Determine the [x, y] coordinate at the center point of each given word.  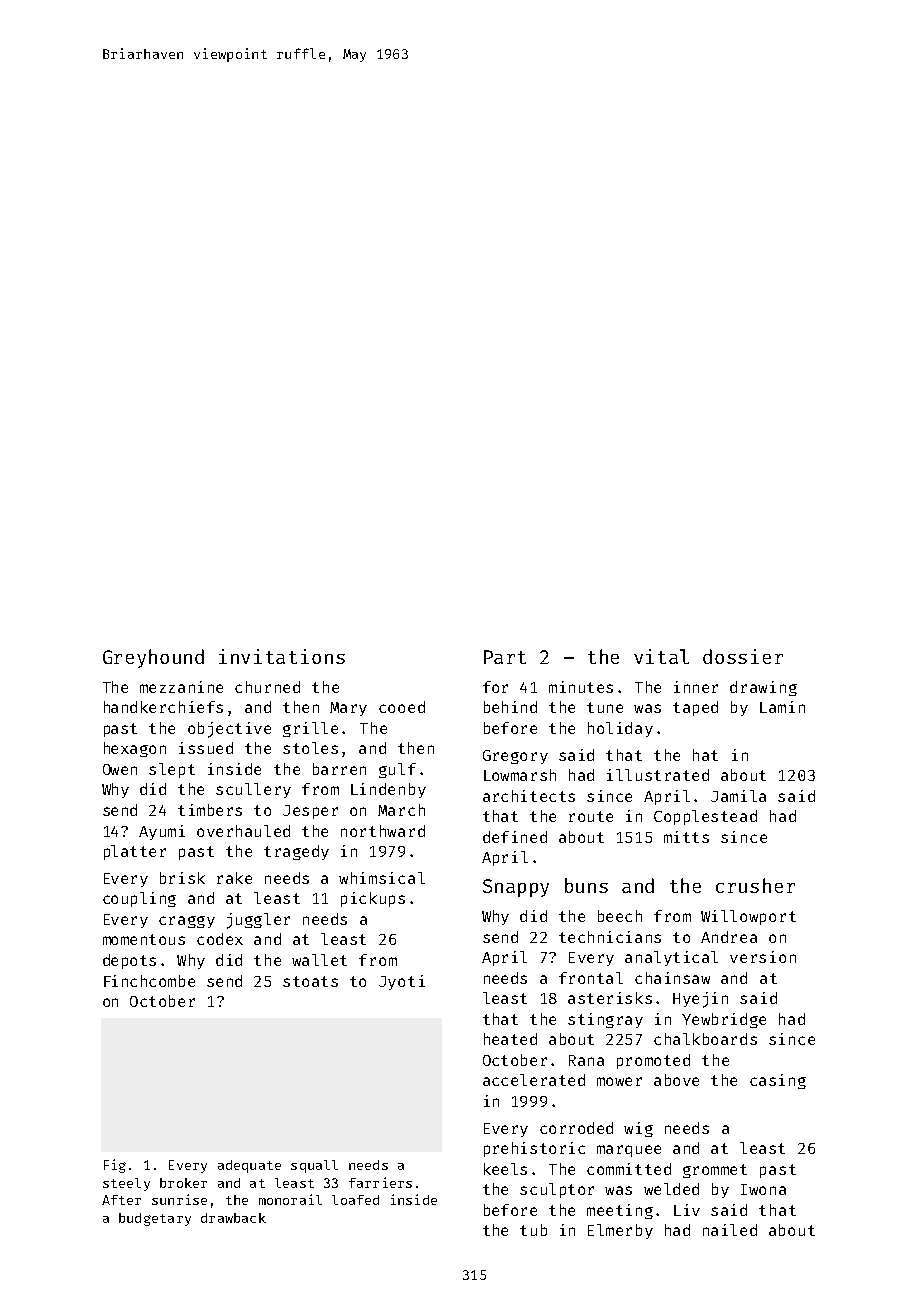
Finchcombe [149, 981]
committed [629, 1169]
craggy [187, 922]
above [676, 1080]
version [763, 957]
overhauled [243, 831]
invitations [282, 656]
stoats [310, 981]
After [121, 1200]
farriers [380, 1182]
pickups [373, 899]
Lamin [782, 707]
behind [510, 707]
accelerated [534, 1080]
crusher [755, 885]
